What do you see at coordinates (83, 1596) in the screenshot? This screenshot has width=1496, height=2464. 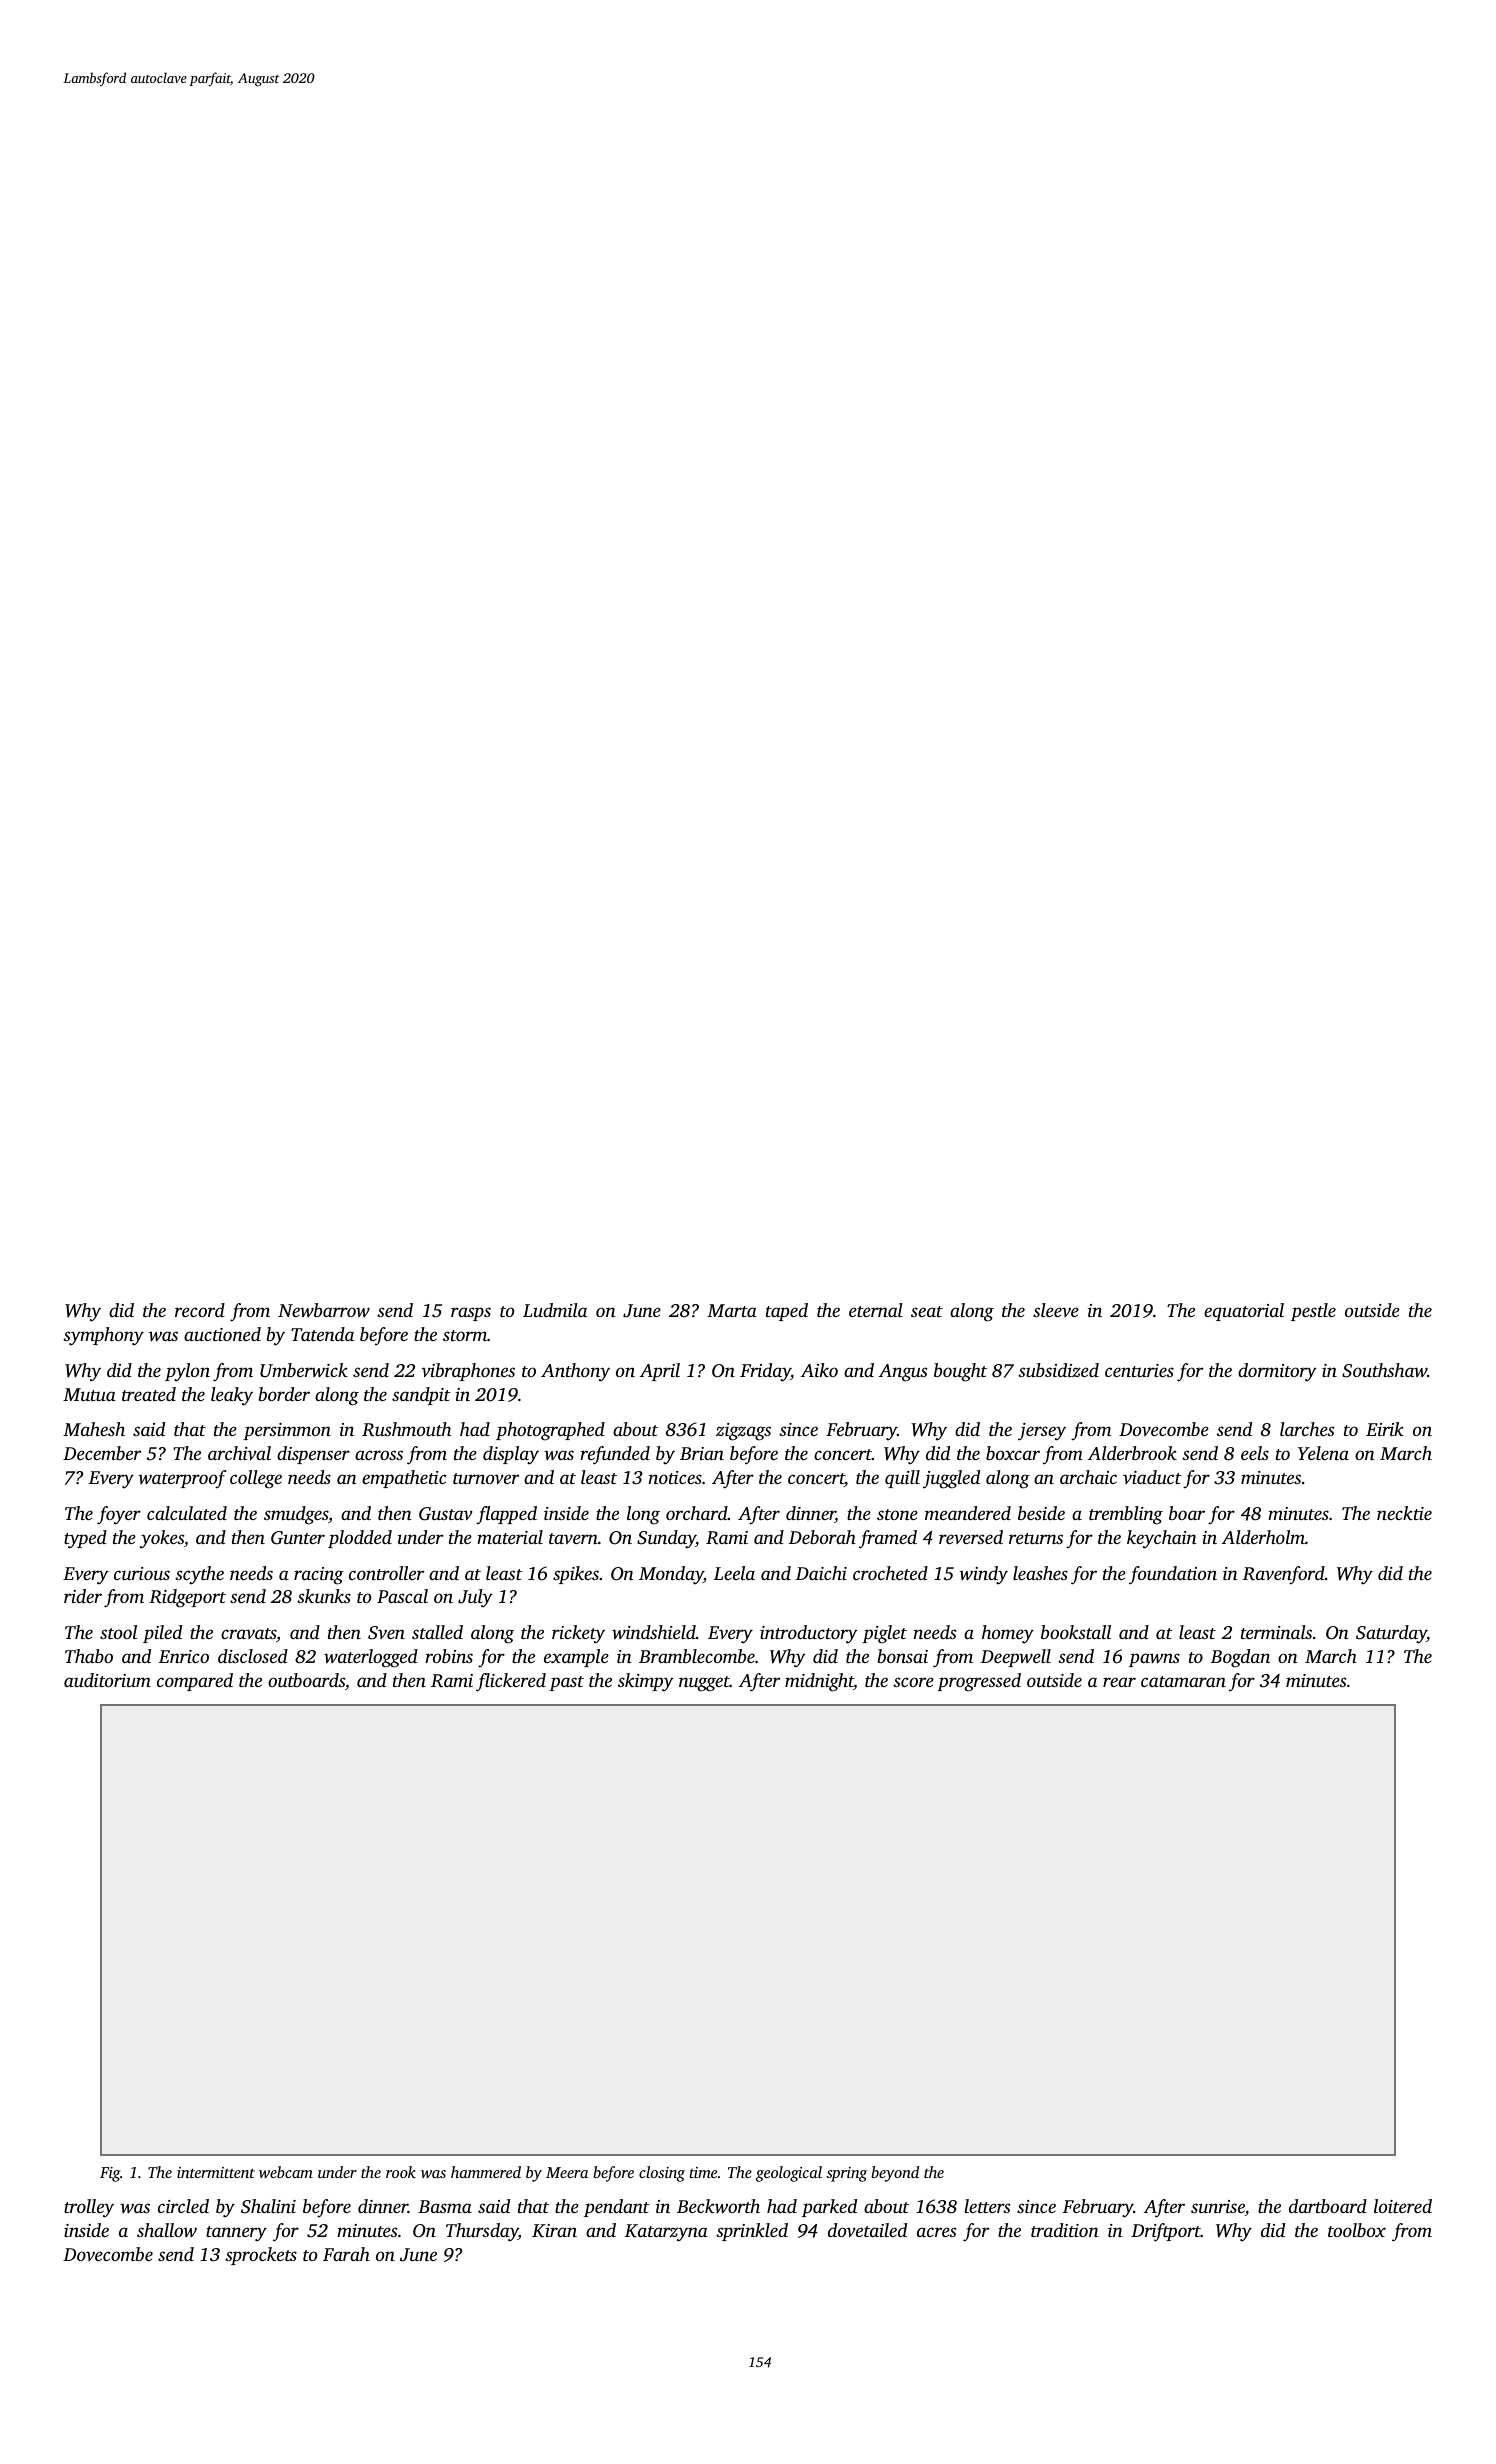 I see `rider` at bounding box center [83, 1596].
